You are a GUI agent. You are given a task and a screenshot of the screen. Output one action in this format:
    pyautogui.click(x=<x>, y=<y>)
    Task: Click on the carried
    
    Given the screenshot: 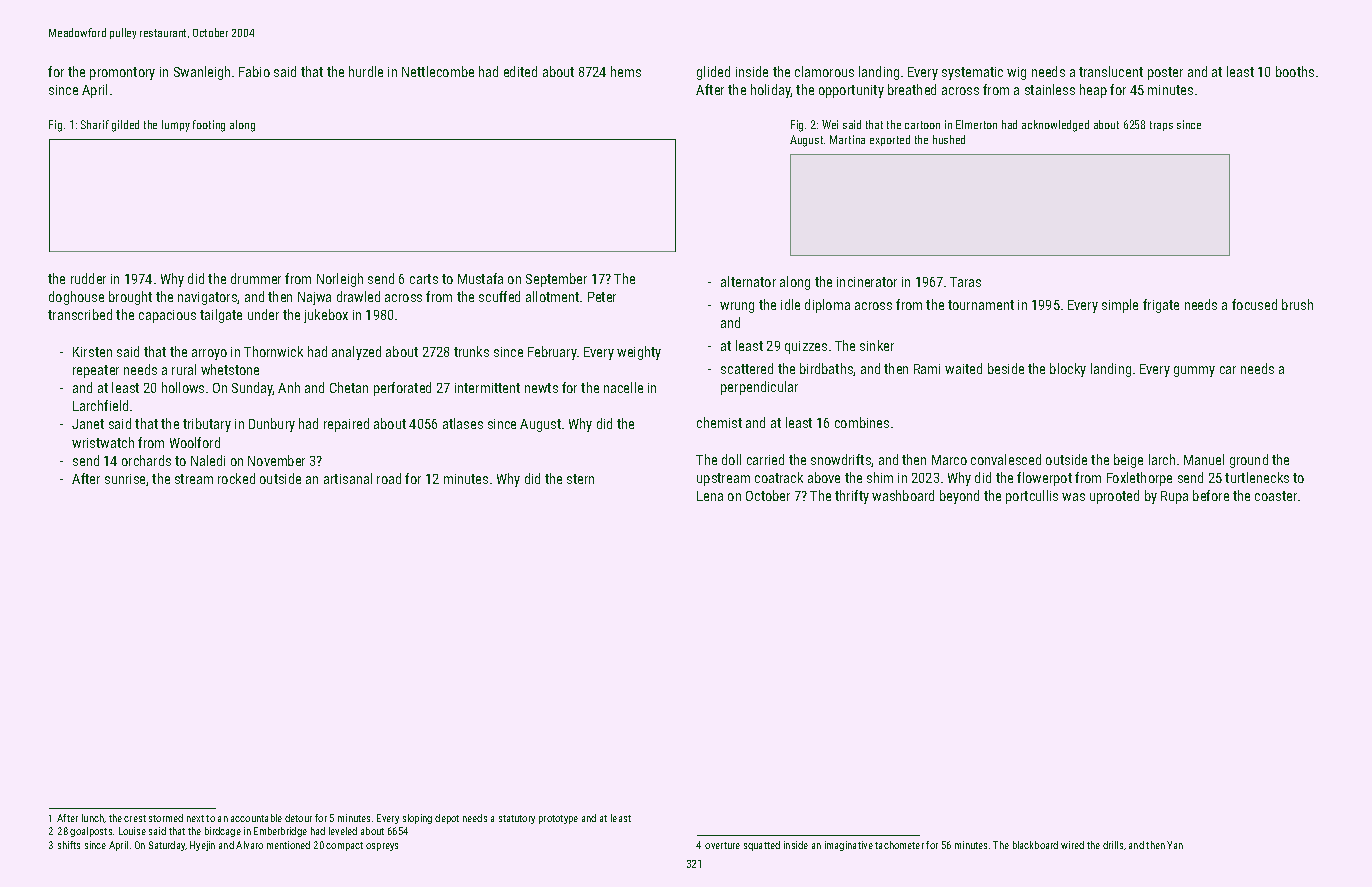 What is the action you would take?
    pyautogui.click(x=765, y=459)
